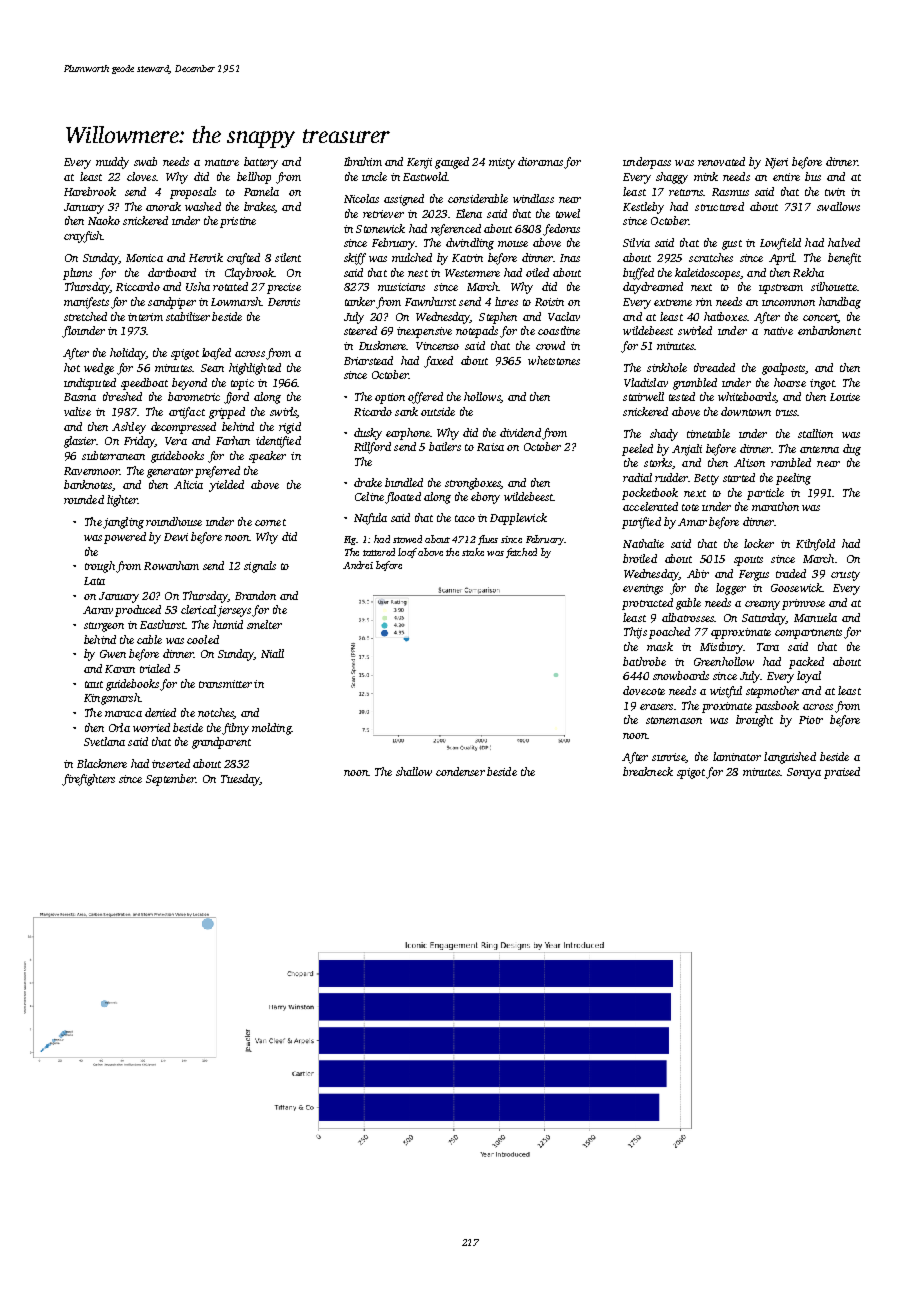  What do you see at coordinates (540, 161) in the page?
I see `dioramas` at bounding box center [540, 161].
